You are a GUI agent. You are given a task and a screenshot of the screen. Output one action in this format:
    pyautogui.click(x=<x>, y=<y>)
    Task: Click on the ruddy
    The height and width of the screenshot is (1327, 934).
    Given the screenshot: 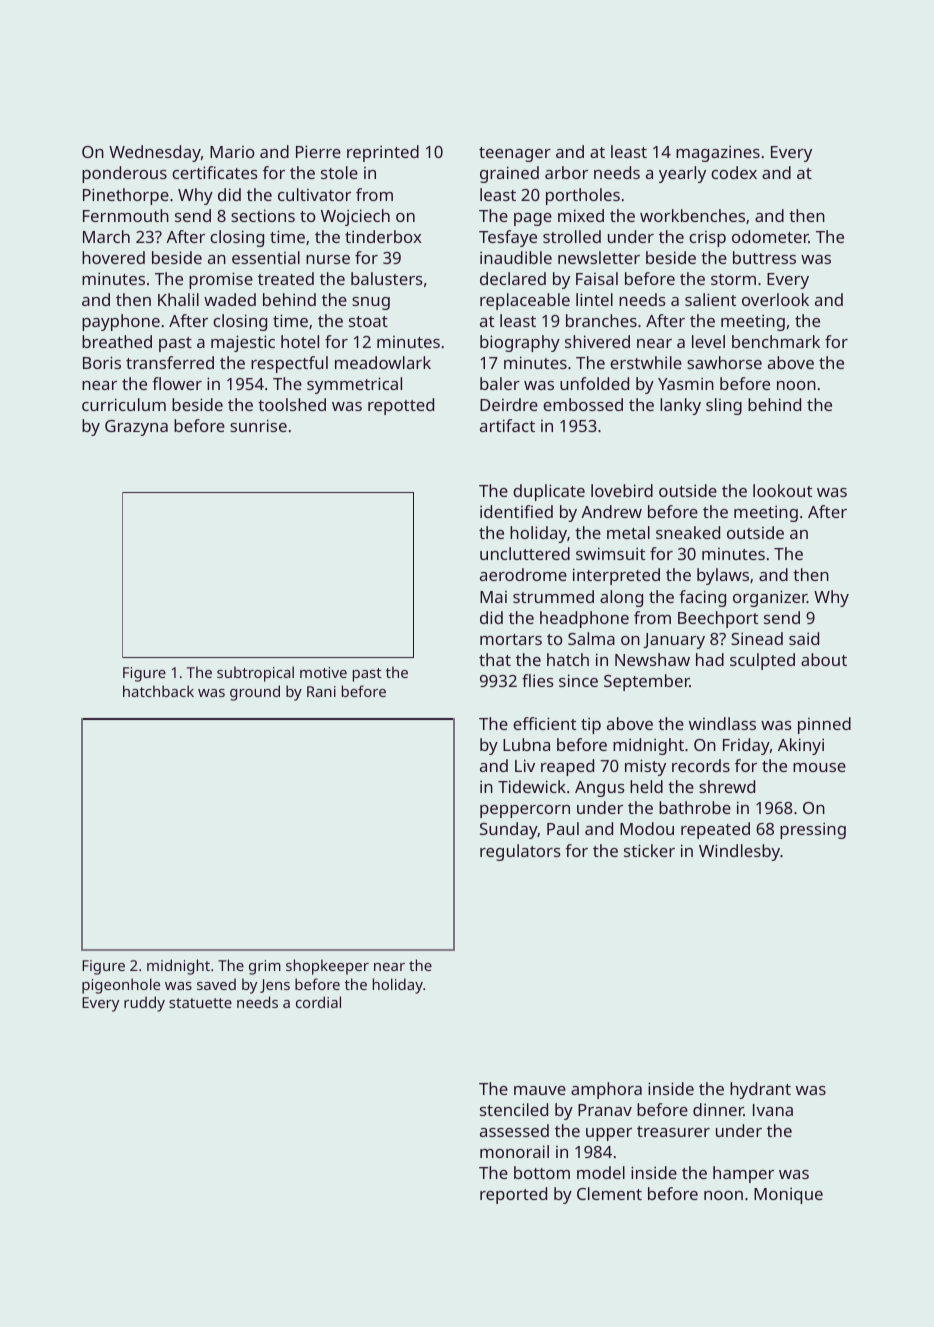 What is the action you would take?
    pyautogui.click(x=144, y=1004)
